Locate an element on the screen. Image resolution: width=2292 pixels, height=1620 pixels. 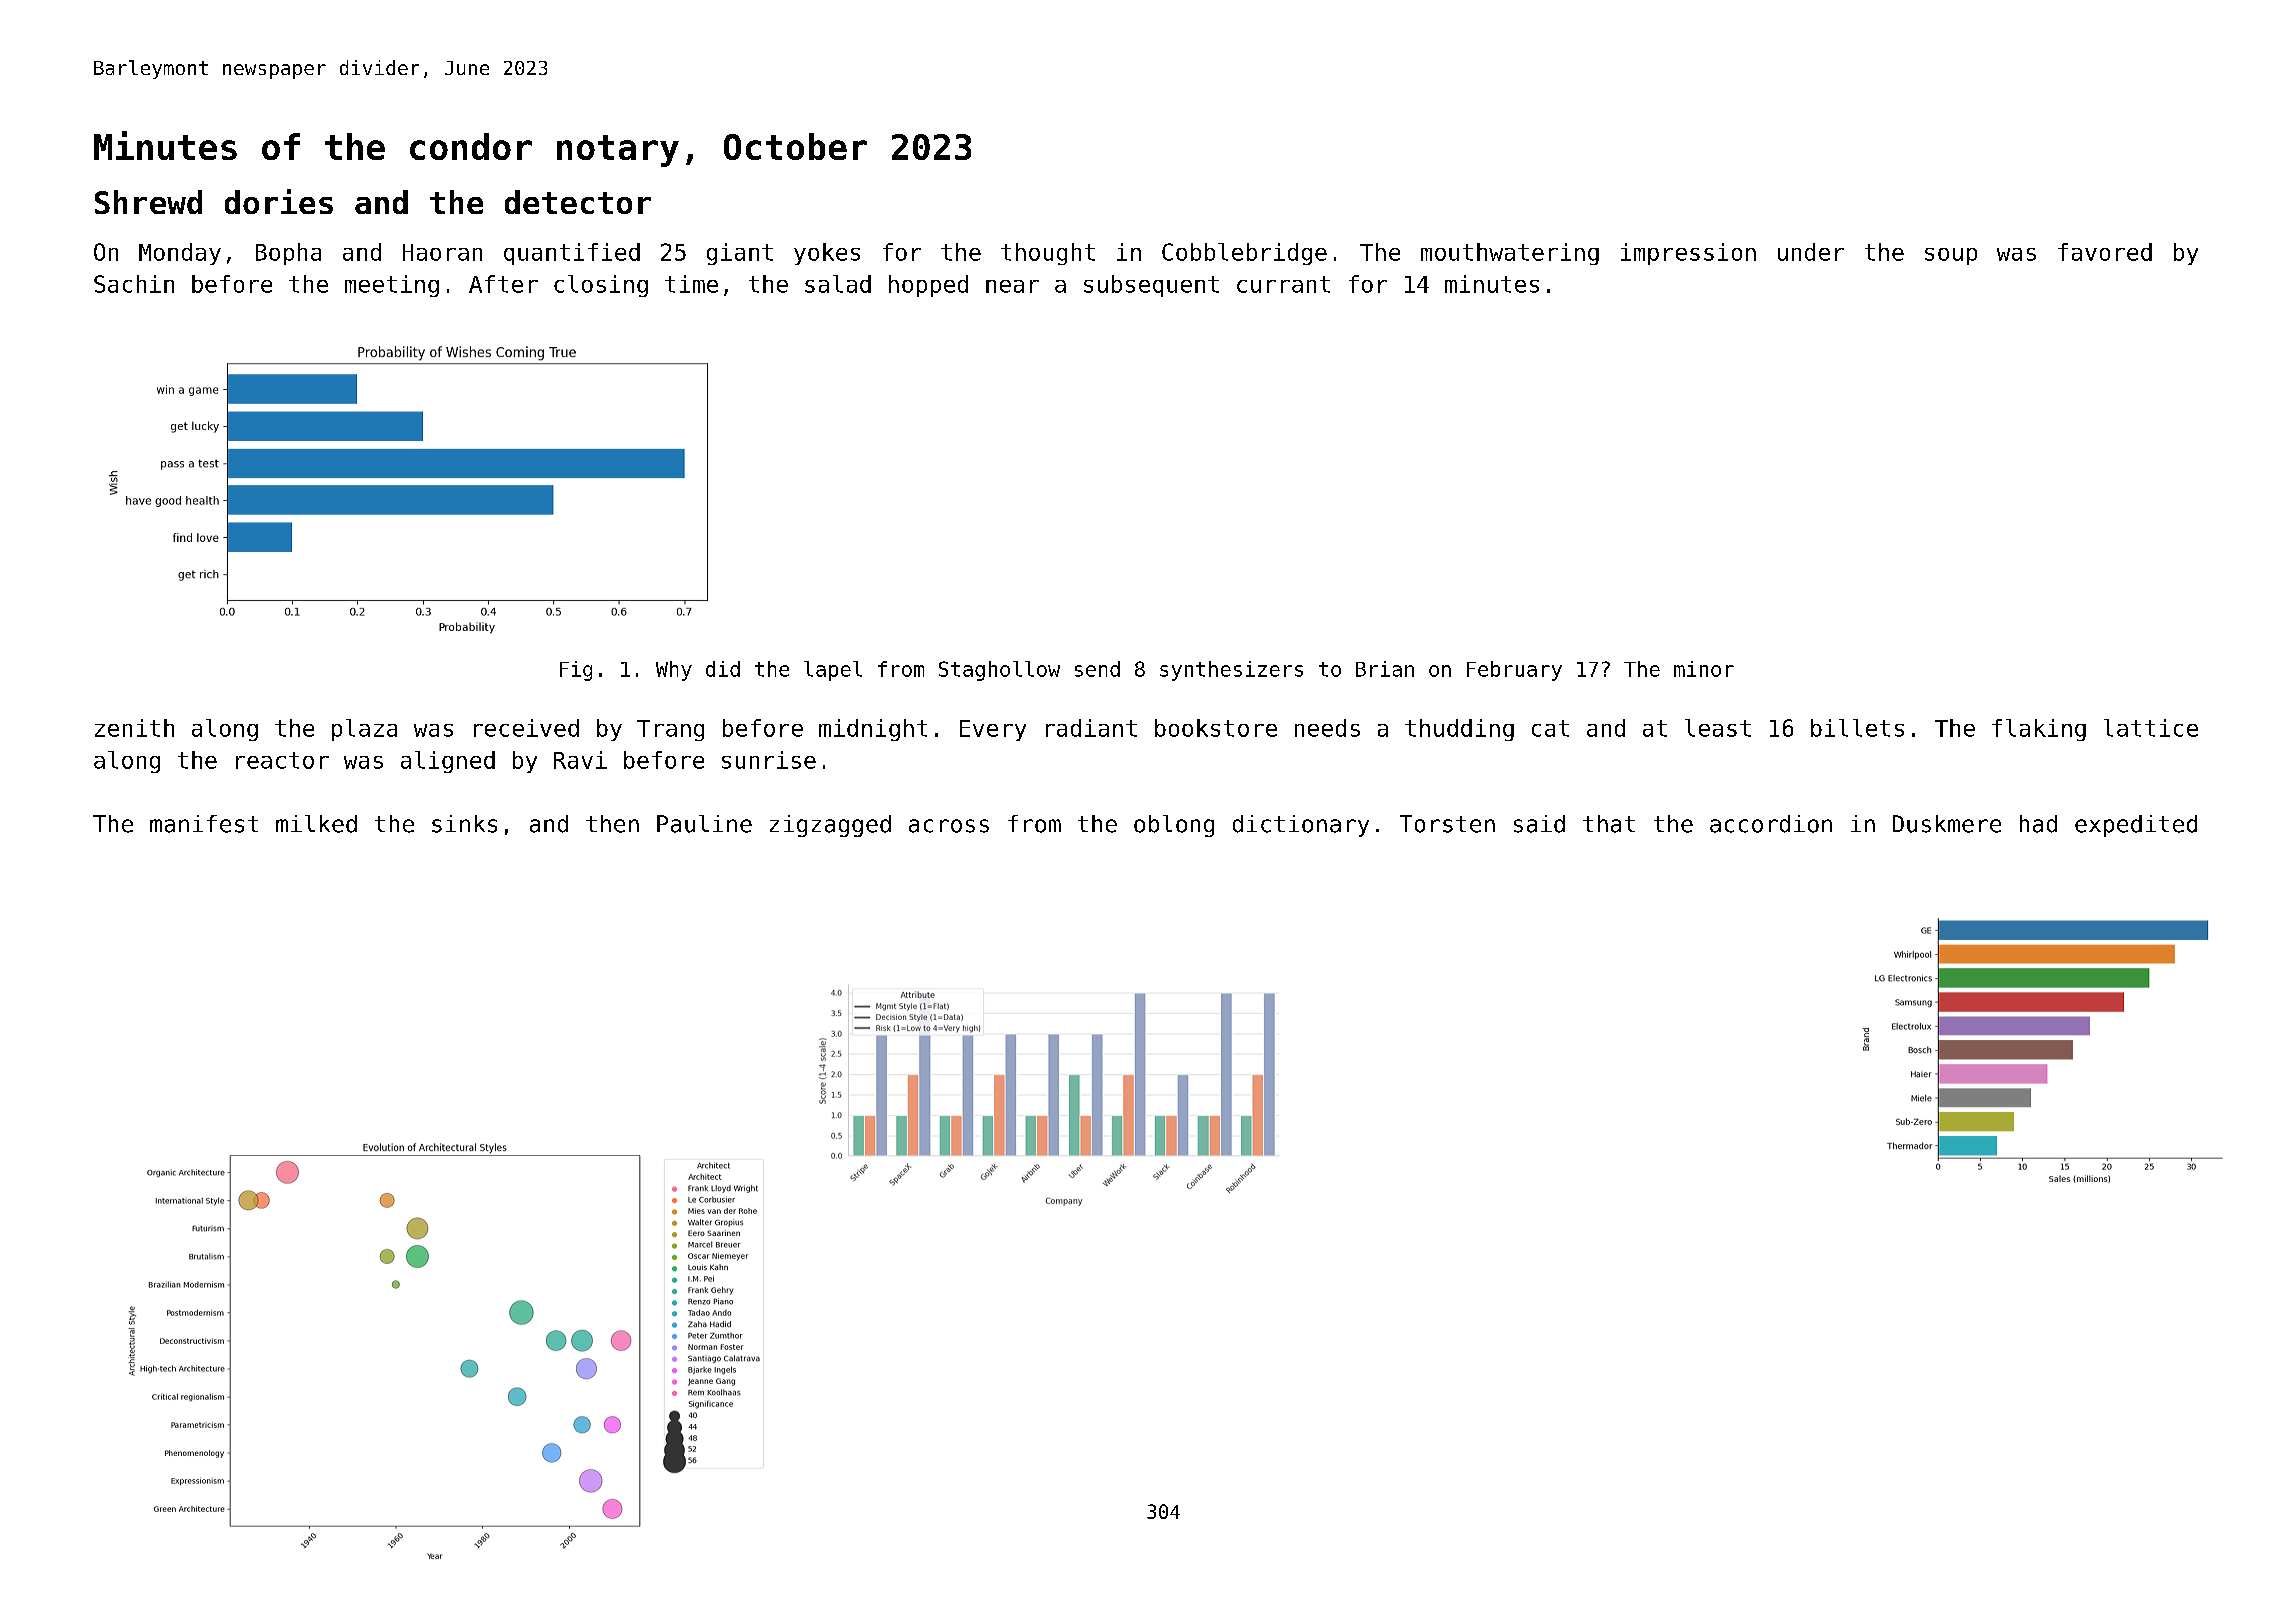
minor is located at coordinates (1704, 669).
